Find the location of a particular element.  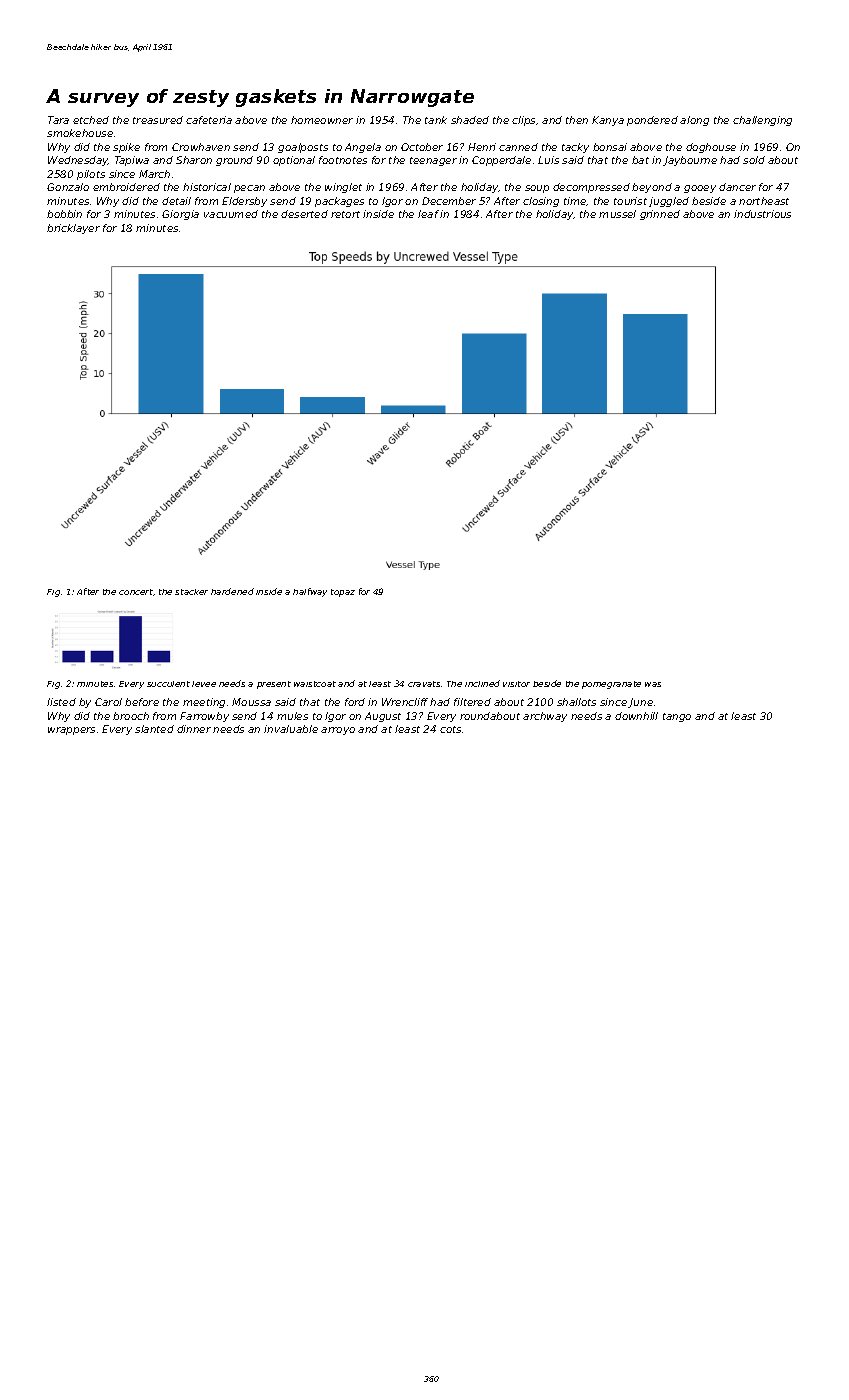

cravats is located at coordinates (424, 684).
